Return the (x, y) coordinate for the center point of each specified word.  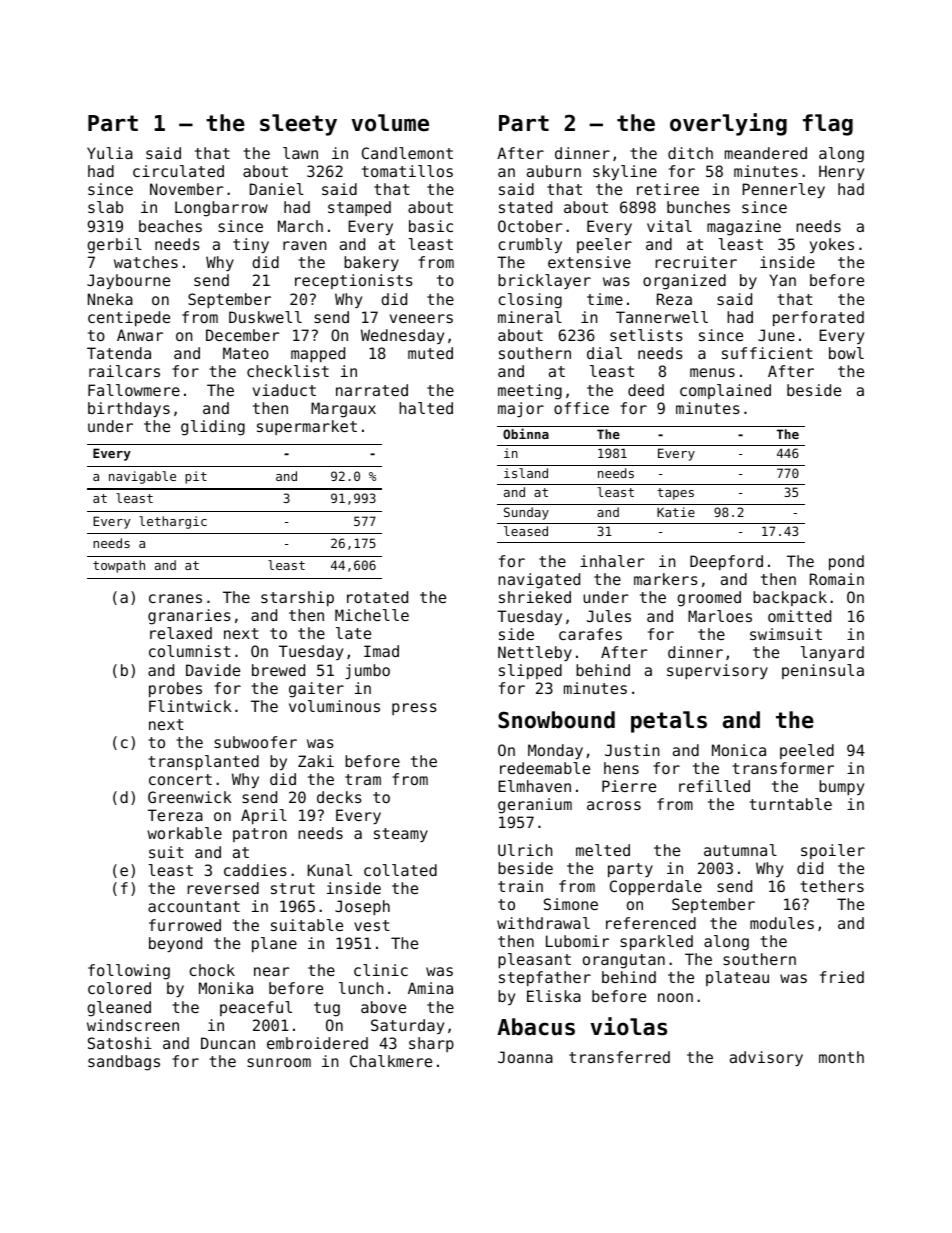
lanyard (832, 653)
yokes (832, 245)
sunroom (279, 1062)
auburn (554, 171)
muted (430, 353)
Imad (381, 651)
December (243, 335)
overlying (728, 124)
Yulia (110, 153)
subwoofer (255, 742)
